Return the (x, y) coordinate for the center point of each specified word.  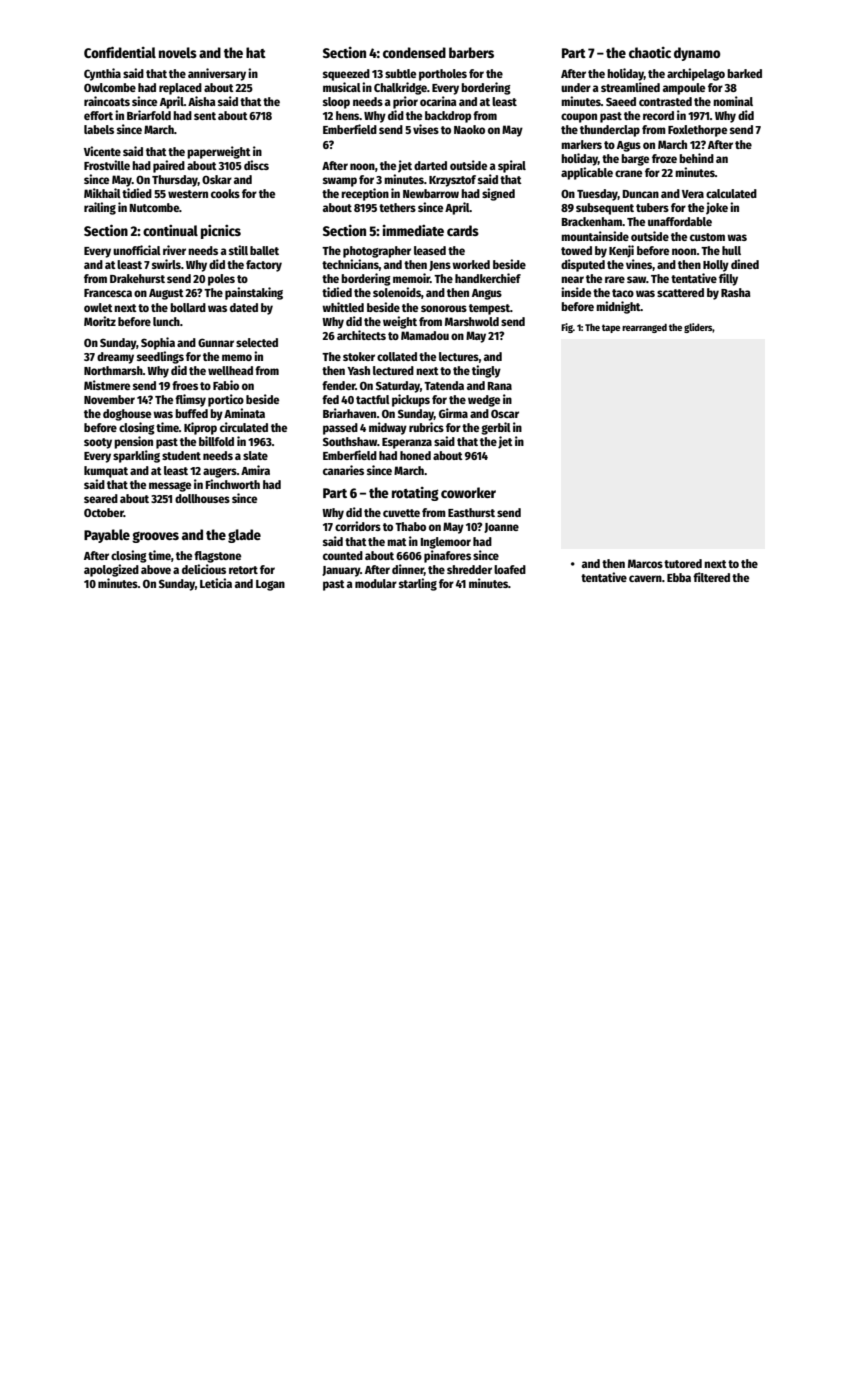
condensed (414, 52)
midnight (618, 307)
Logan (270, 585)
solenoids (397, 292)
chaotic (650, 52)
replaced (180, 89)
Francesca (108, 293)
